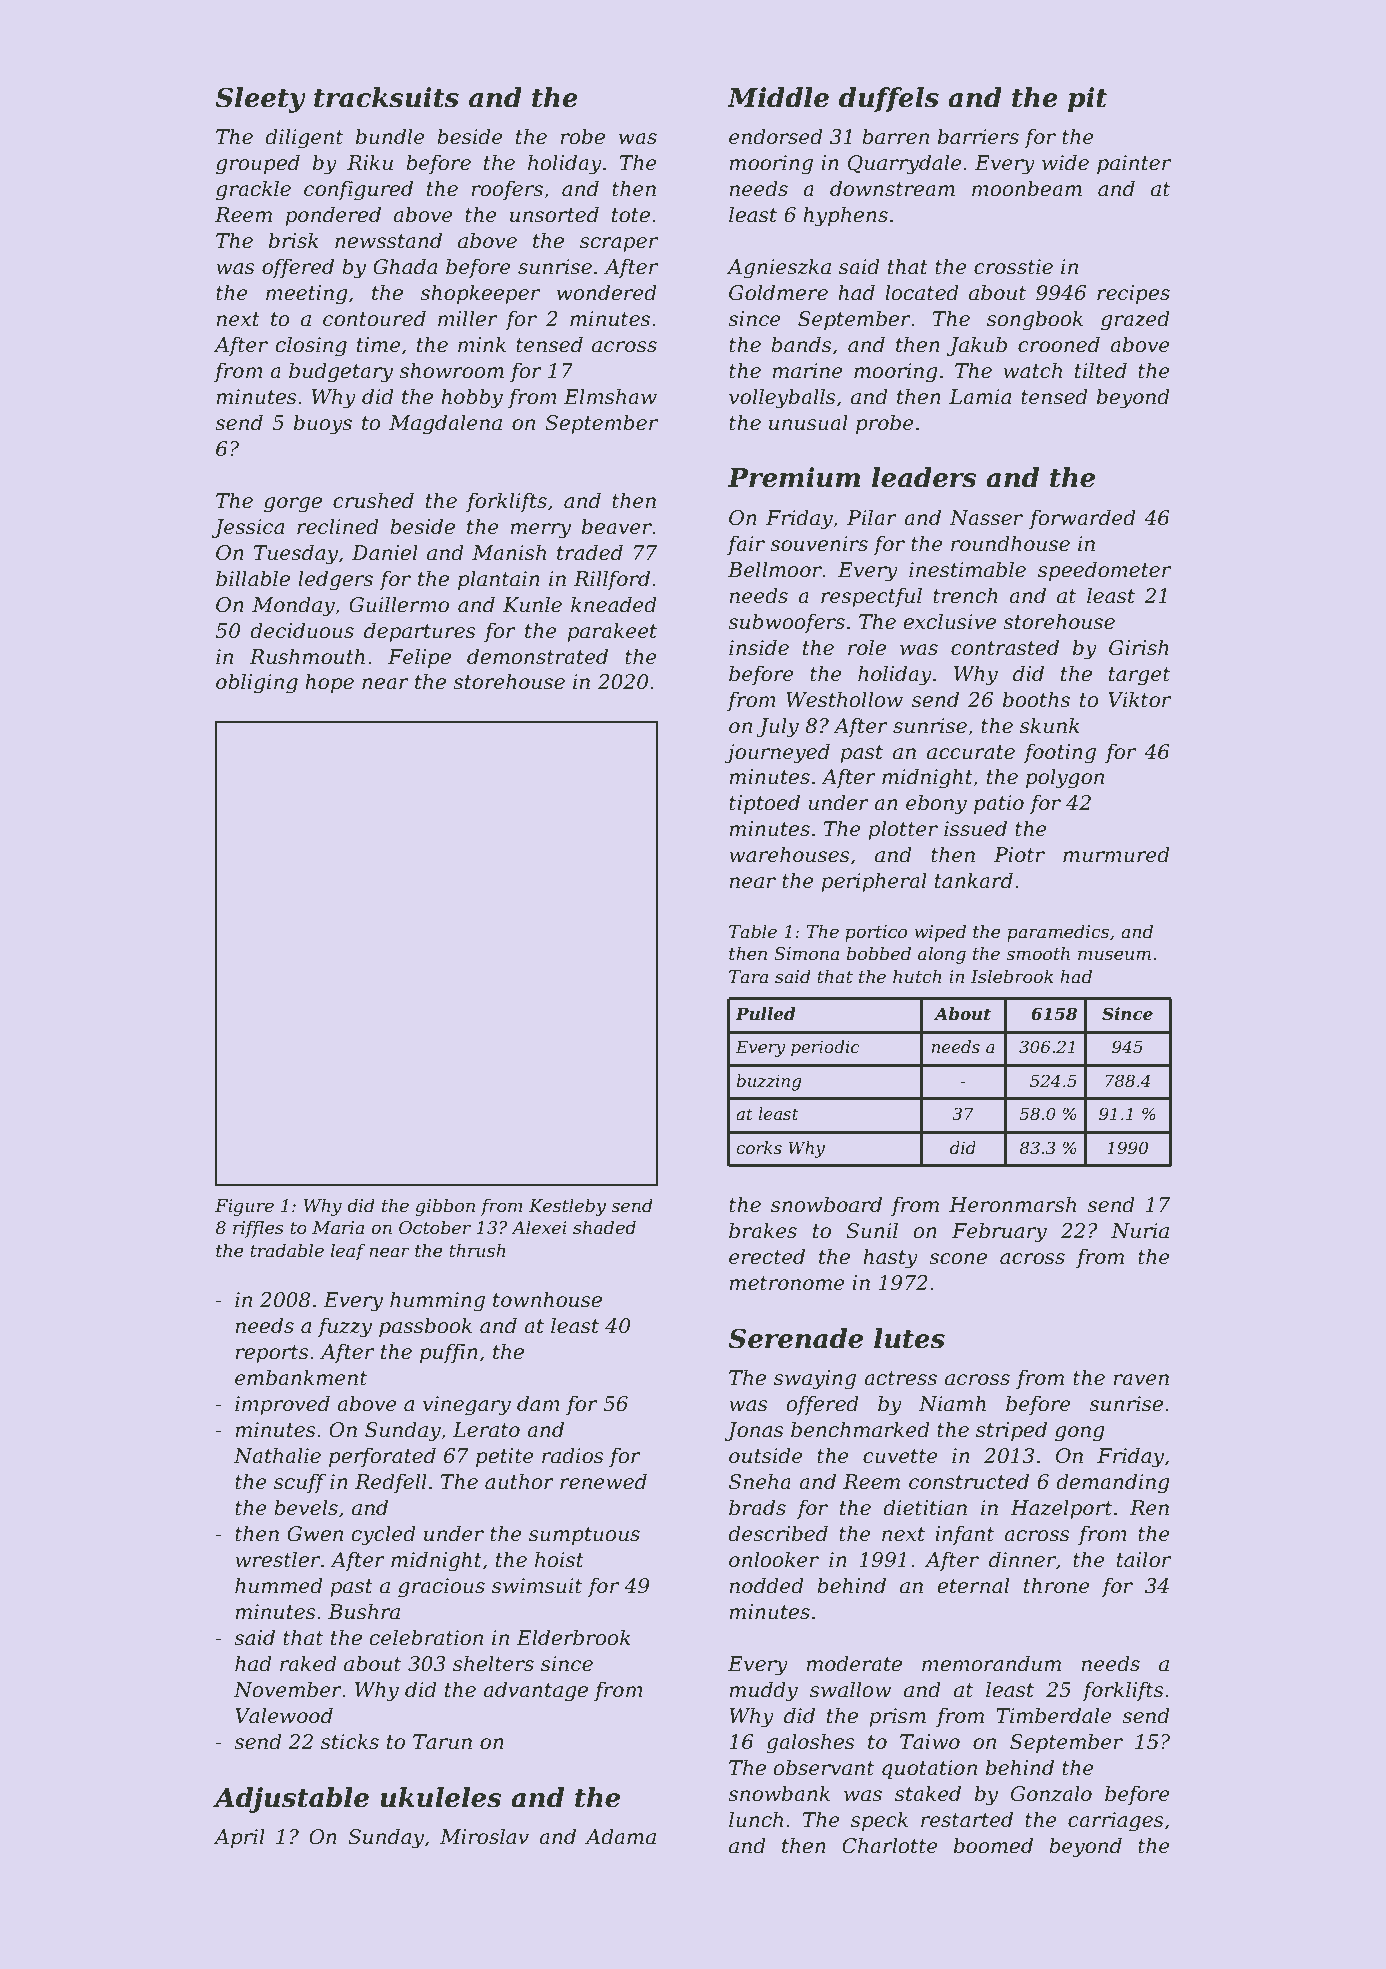 This page has width=1386, height=1969. Describe the element at coordinates (323, 424) in the page. I see `buoys` at that location.
